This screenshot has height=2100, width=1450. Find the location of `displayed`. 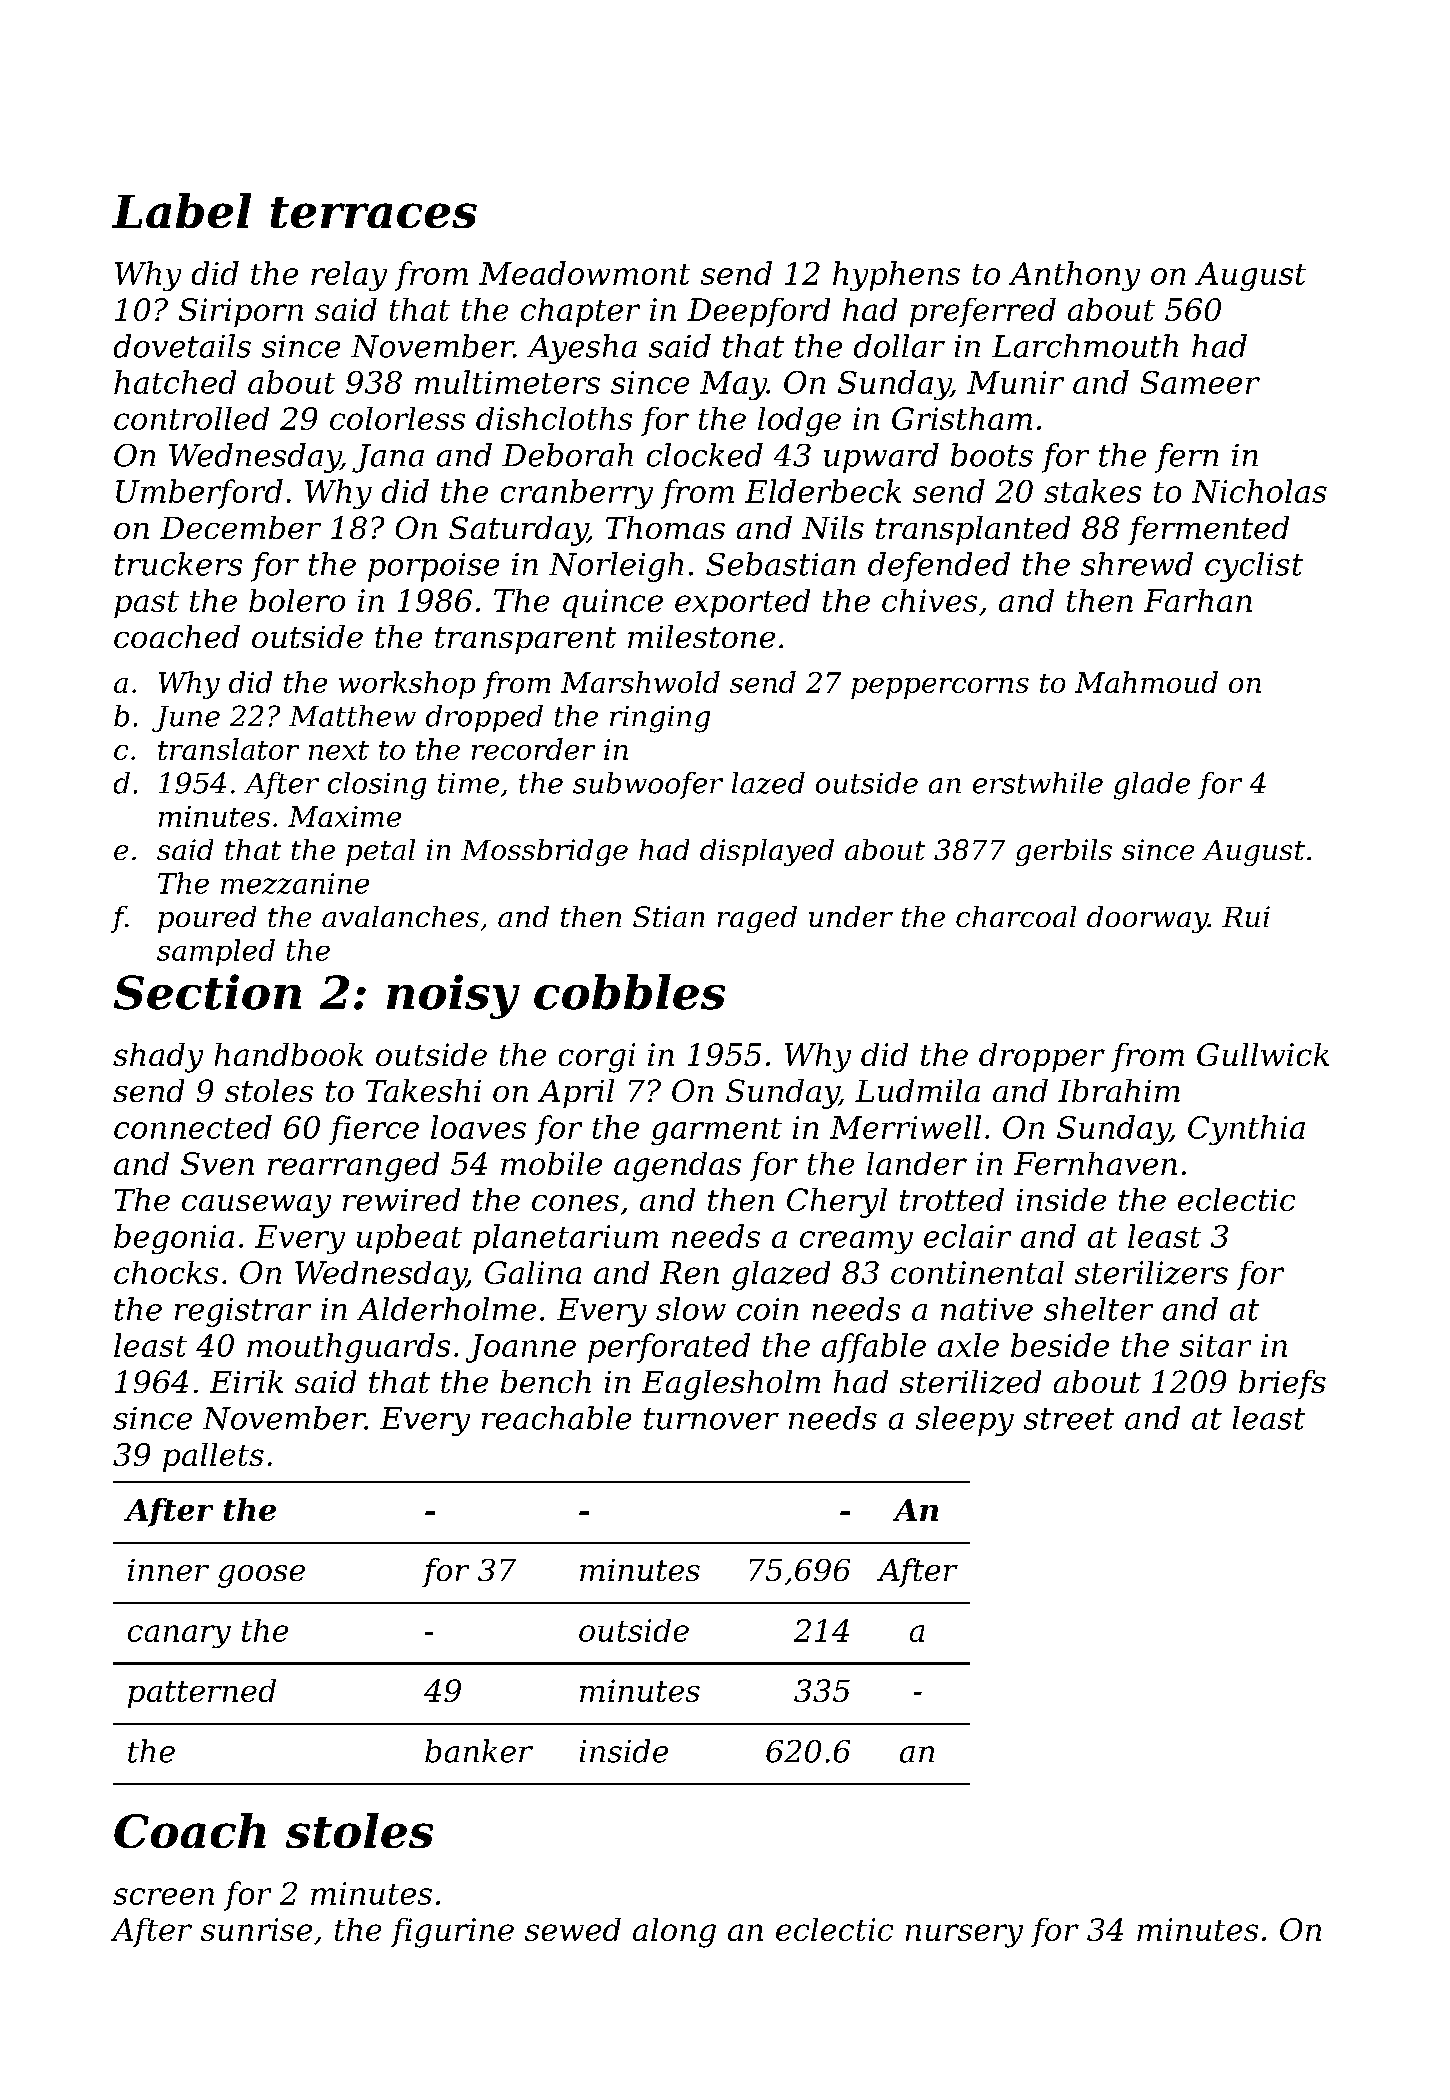

displayed is located at coordinates (767, 852).
